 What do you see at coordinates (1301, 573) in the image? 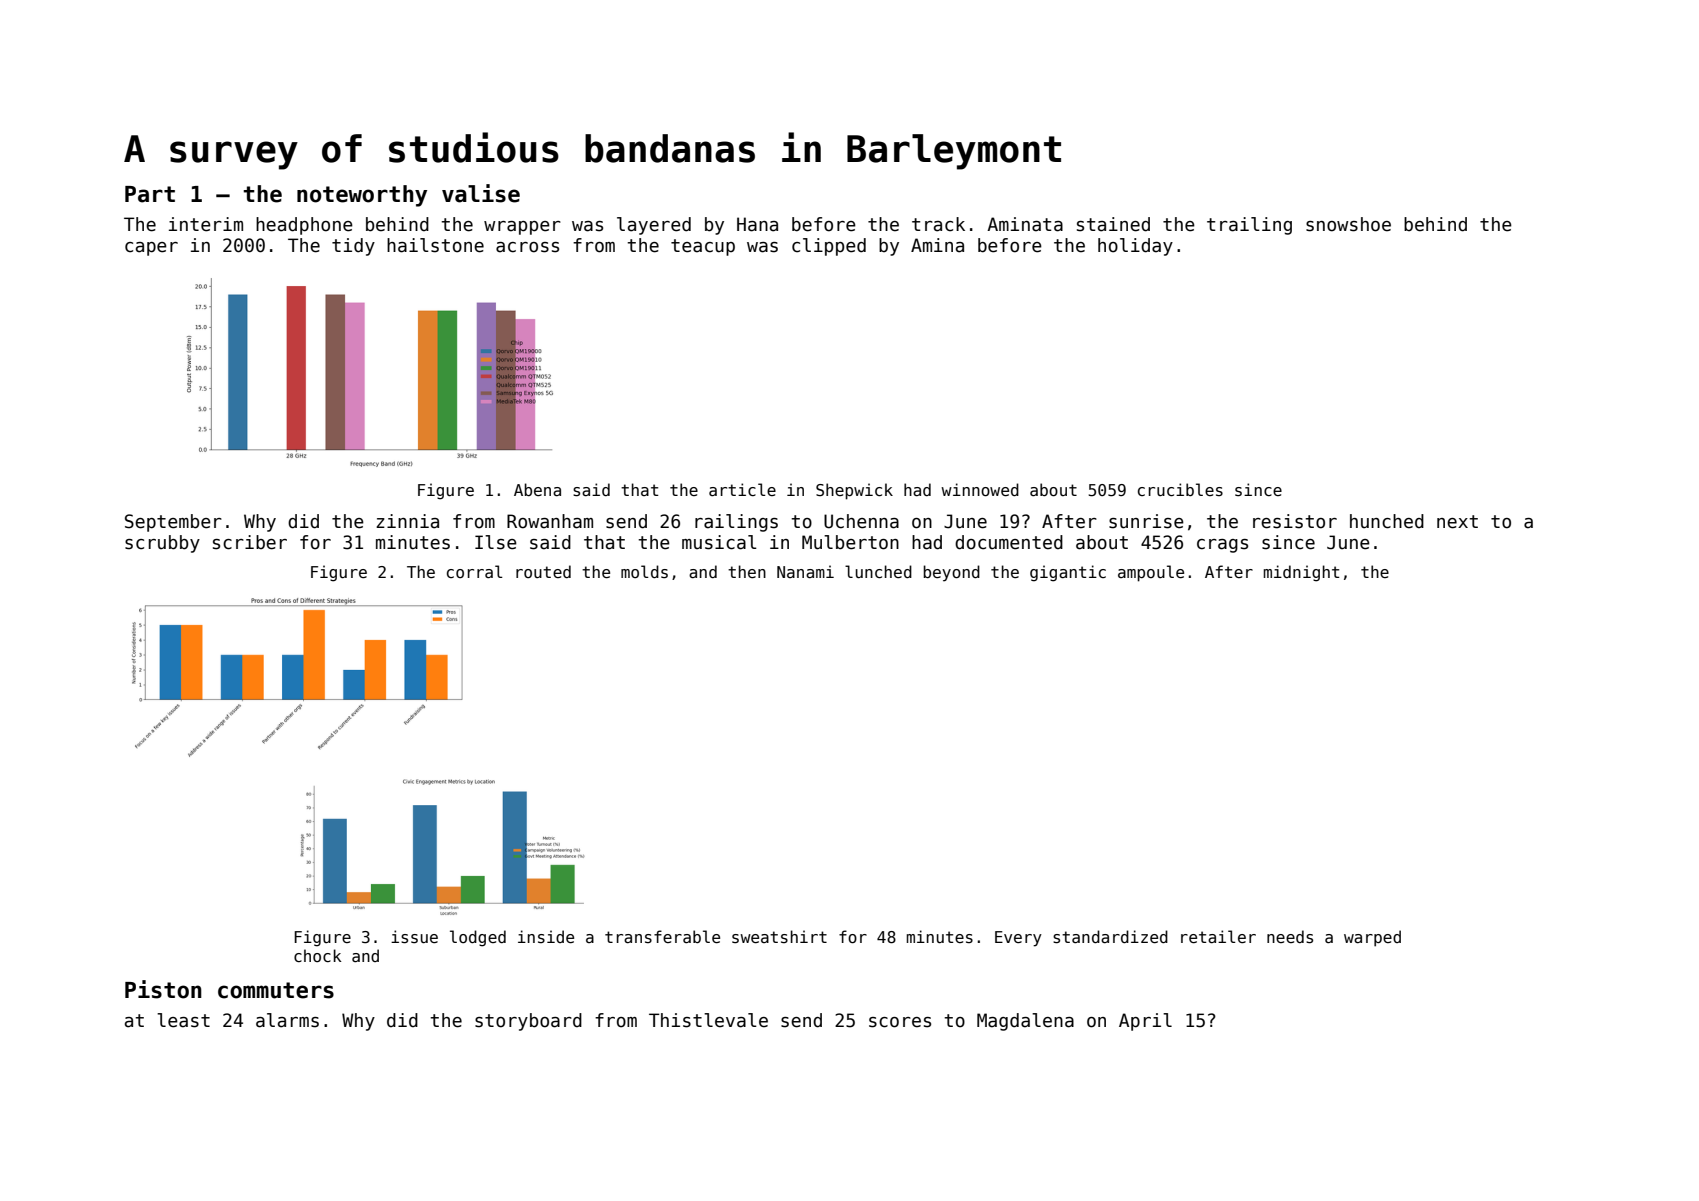
I see `midnight` at bounding box center [1301, 573].
